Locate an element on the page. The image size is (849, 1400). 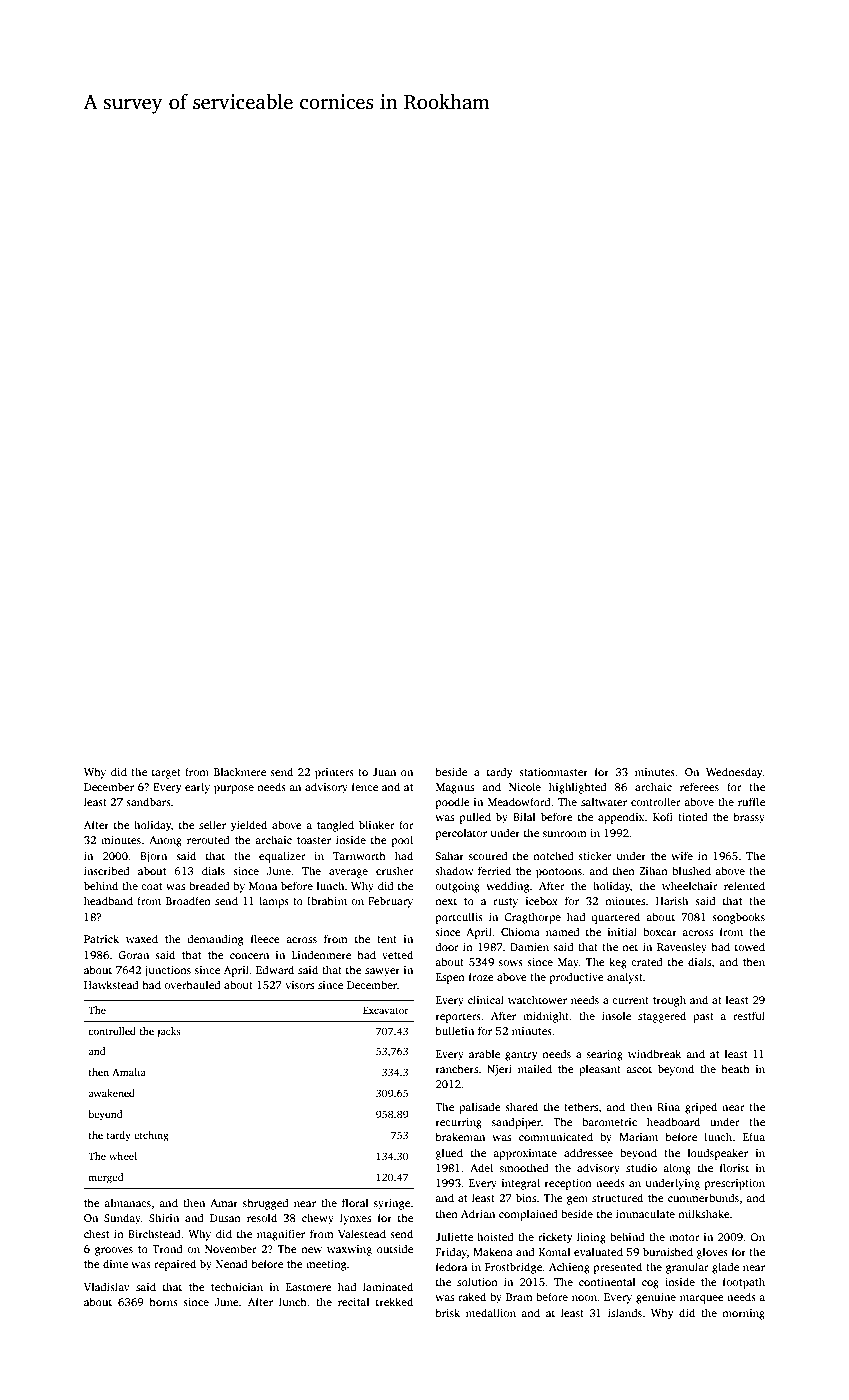
stationmaster is located at coordinates (553, 772).
